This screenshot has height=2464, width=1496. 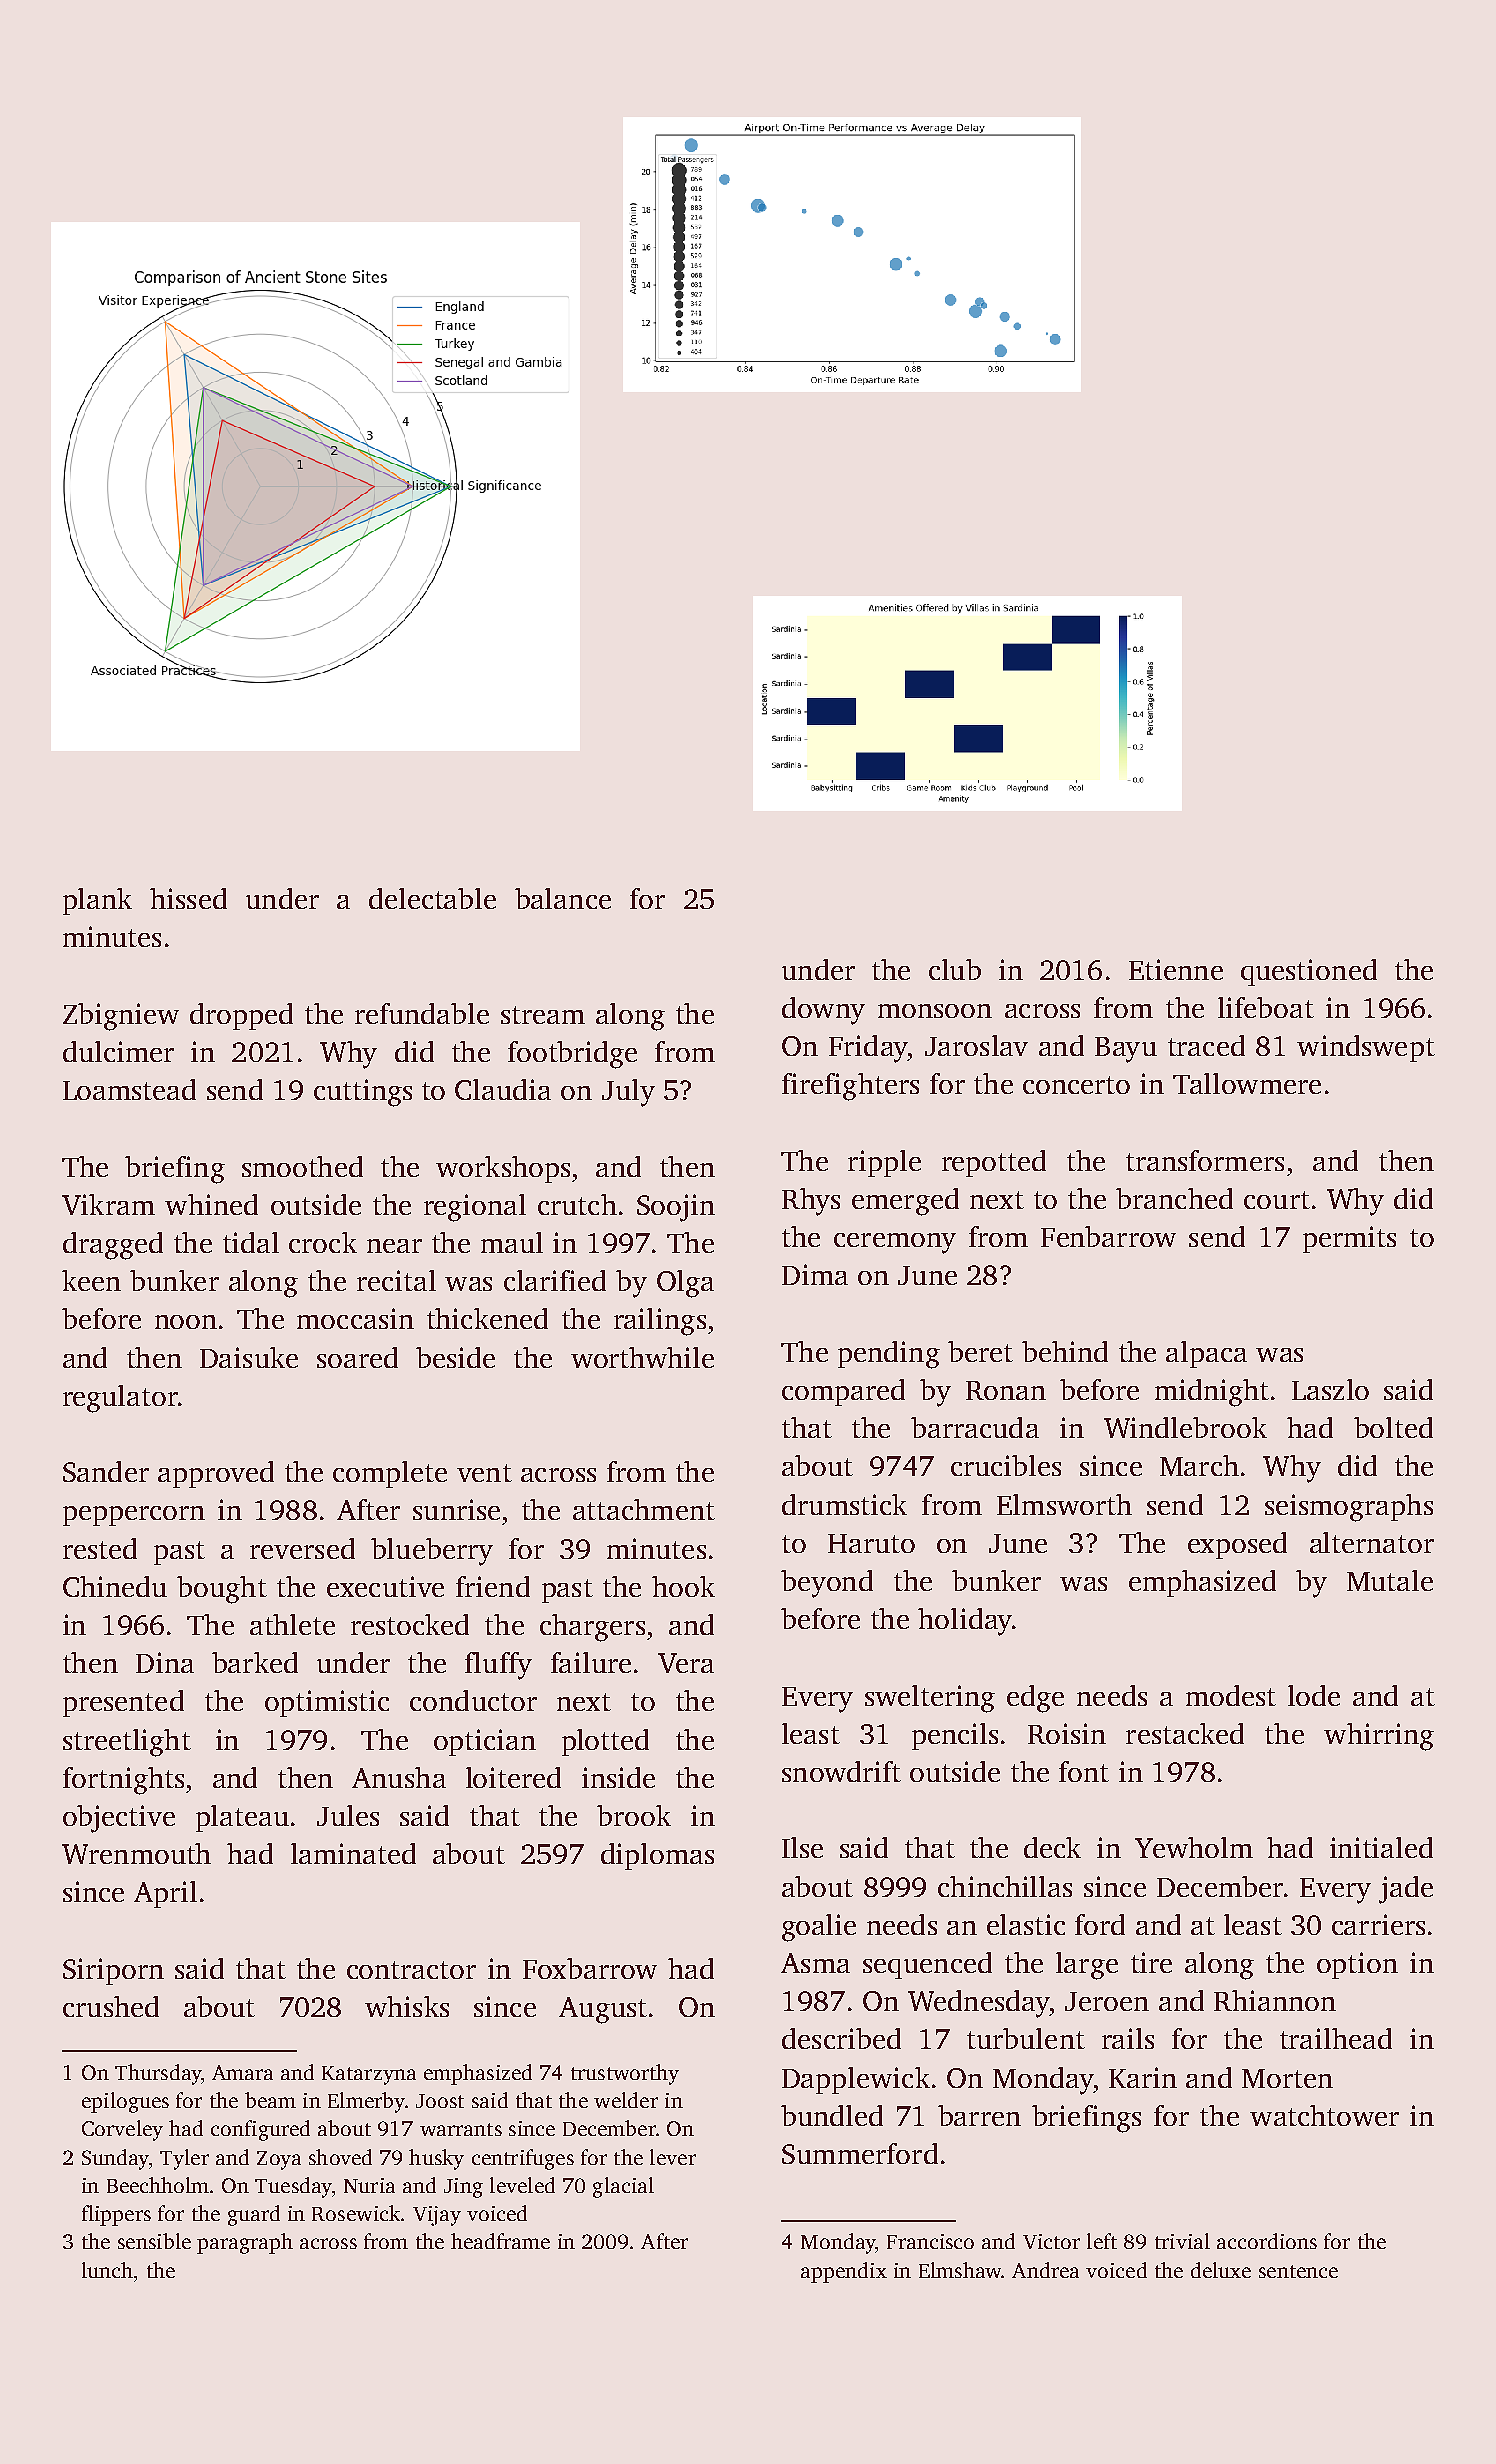 What do you see at coordinates (850, 1087) in the screenshot?
I see `firefighters` at bounding box center [850, 1087].
